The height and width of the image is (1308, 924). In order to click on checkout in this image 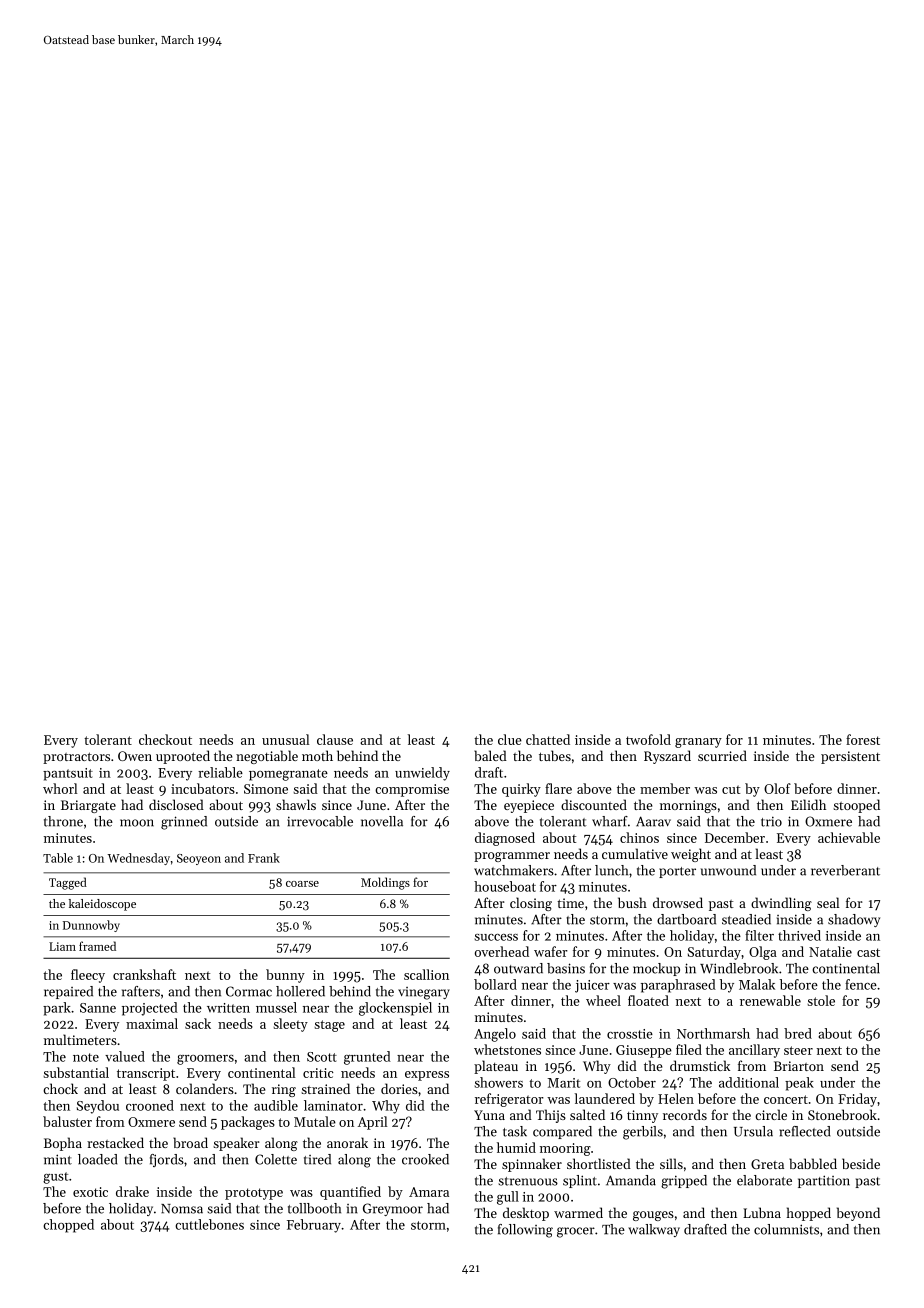, I will do `click(165, 739)`.
